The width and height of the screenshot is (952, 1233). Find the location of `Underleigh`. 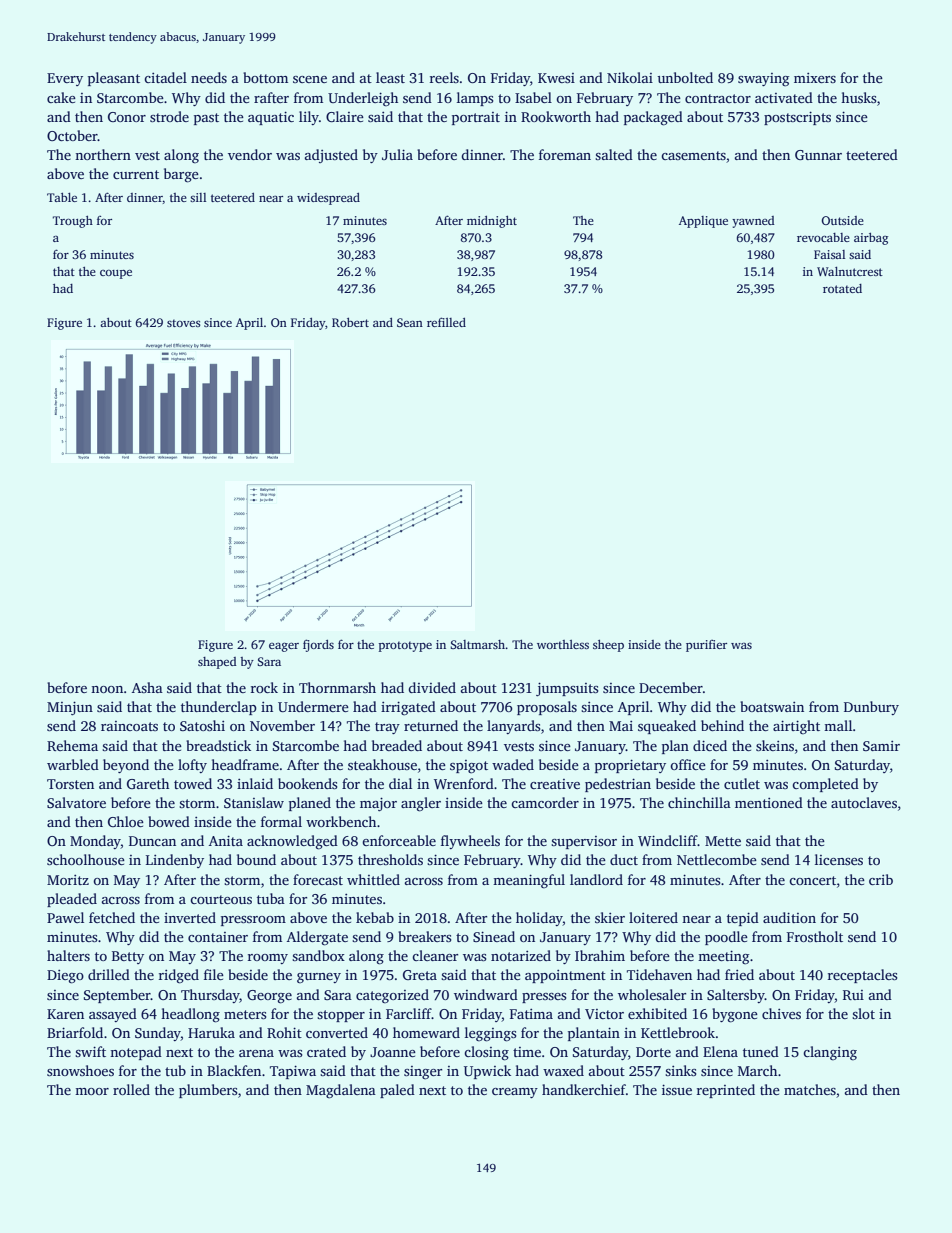

Underleigh is located at coordinates (363, 99).
